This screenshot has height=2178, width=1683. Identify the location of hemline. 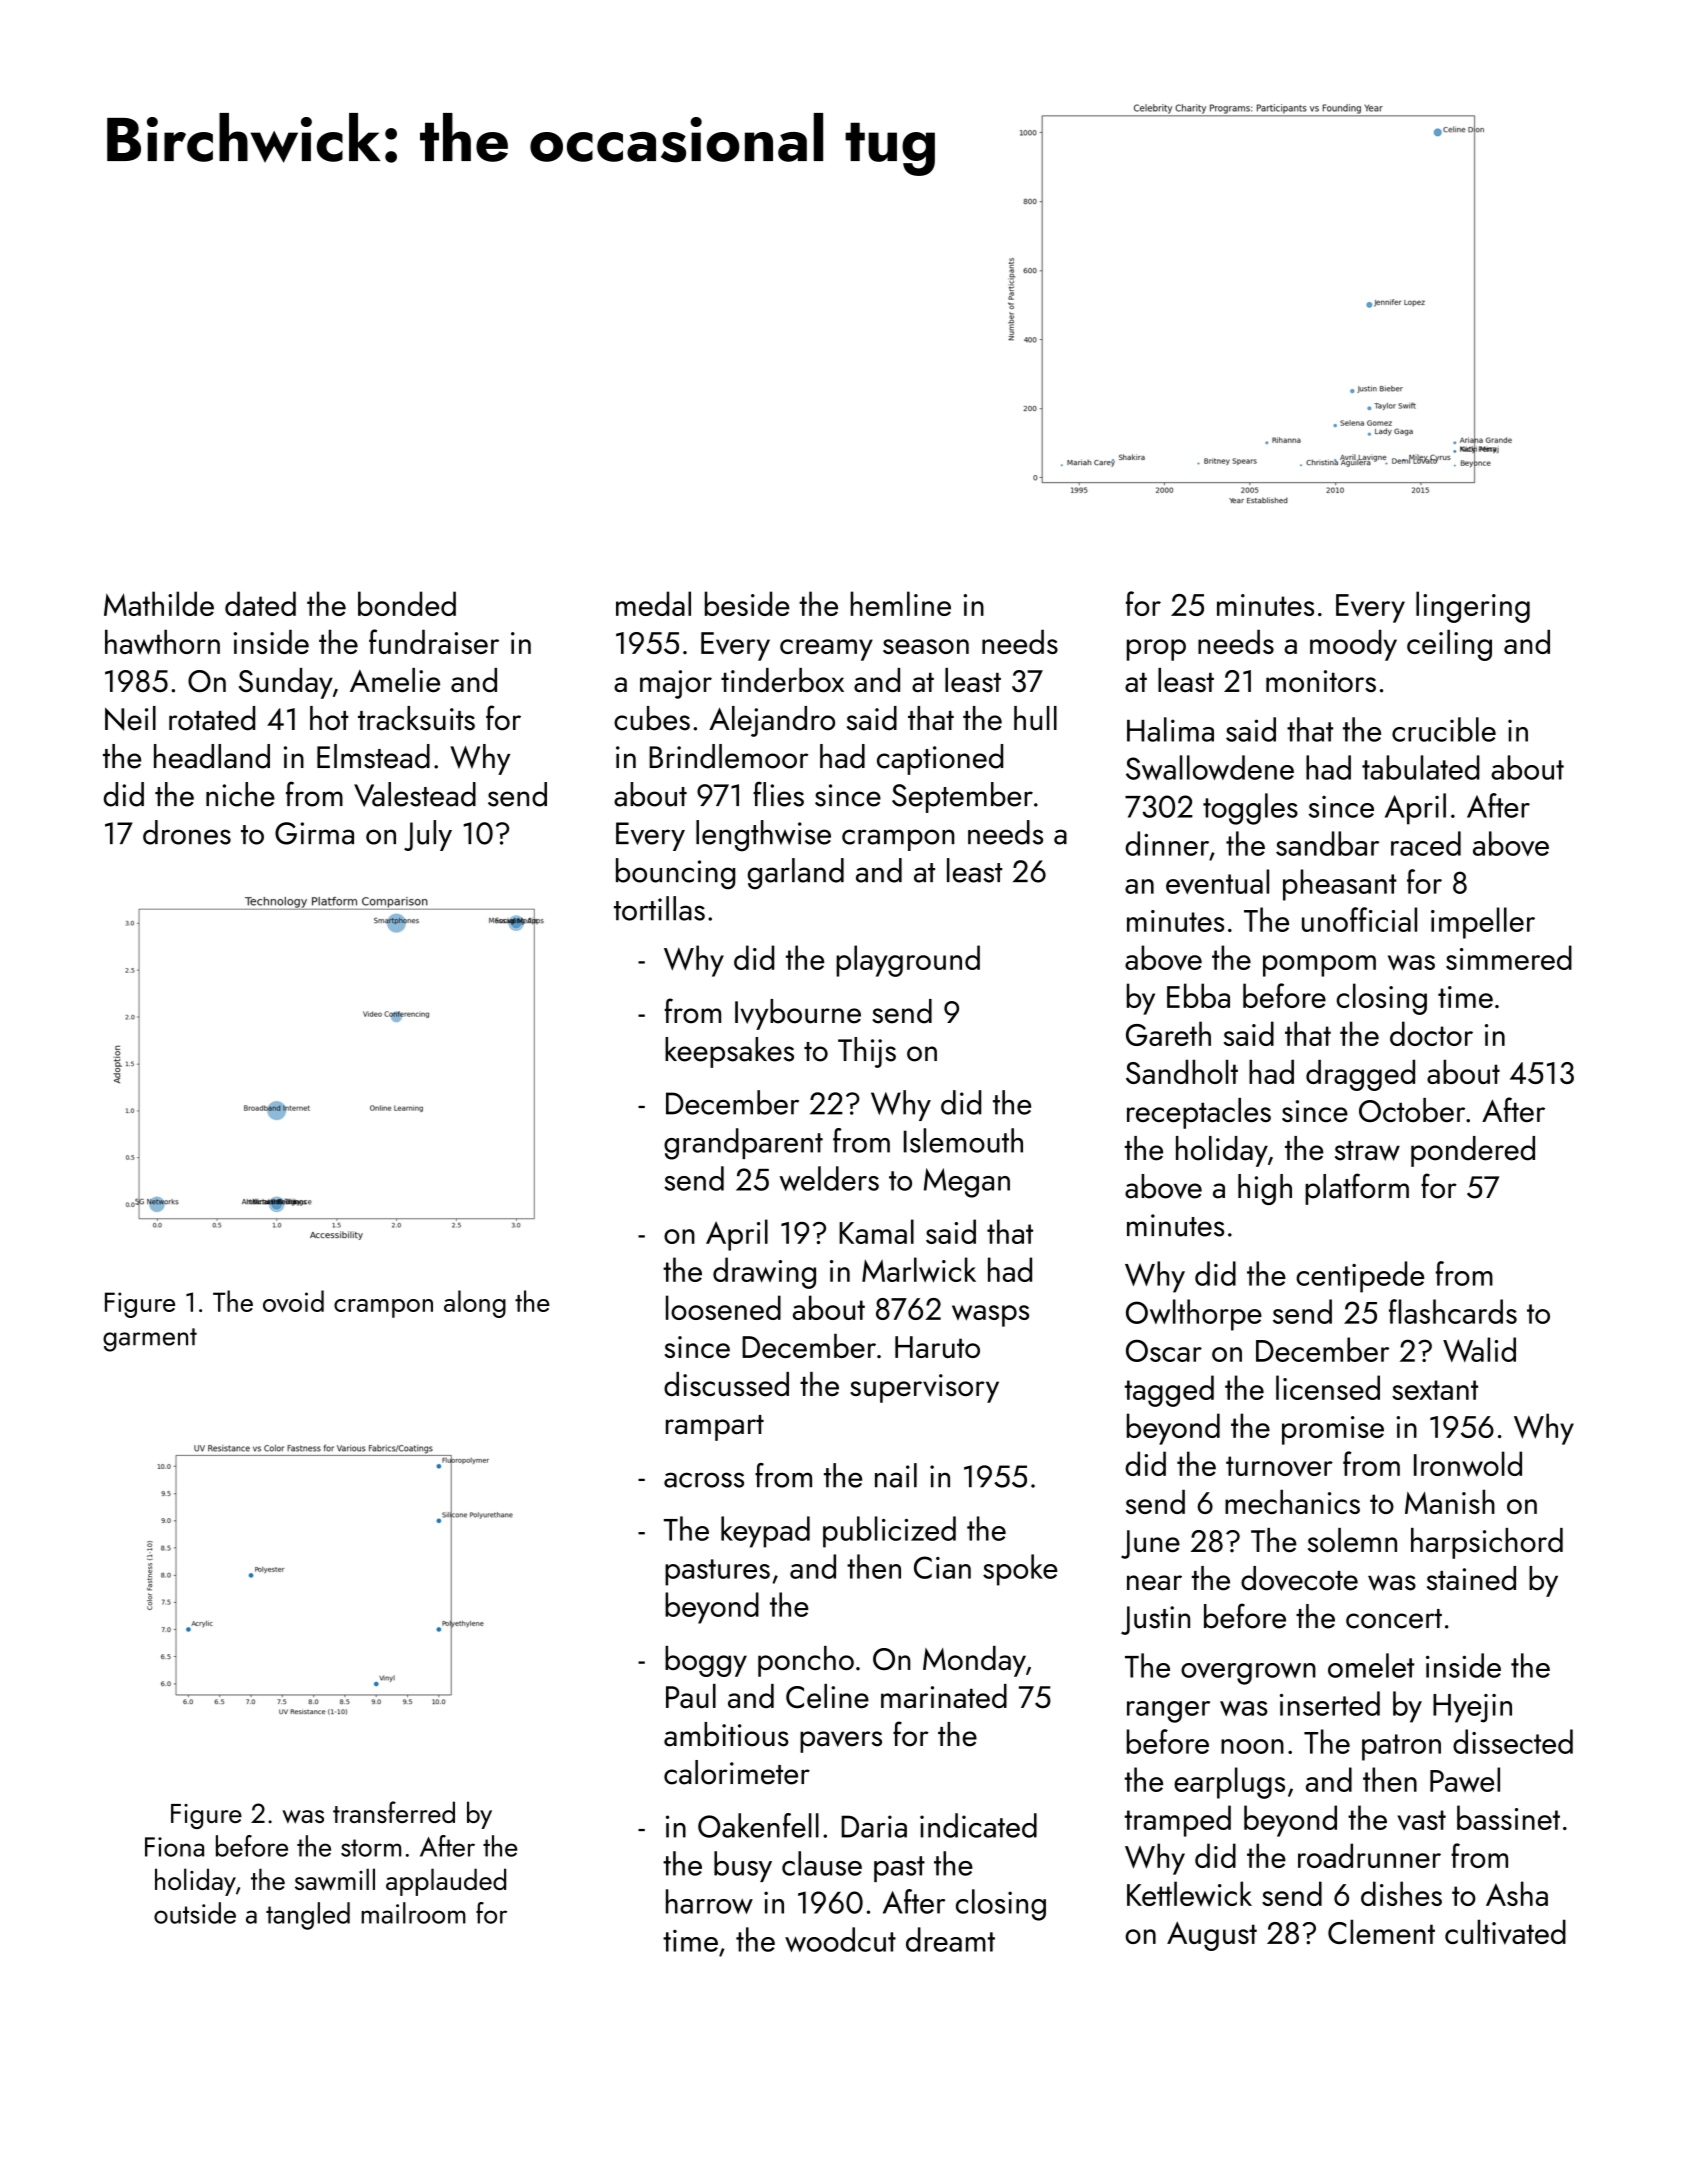
(901, 603).
